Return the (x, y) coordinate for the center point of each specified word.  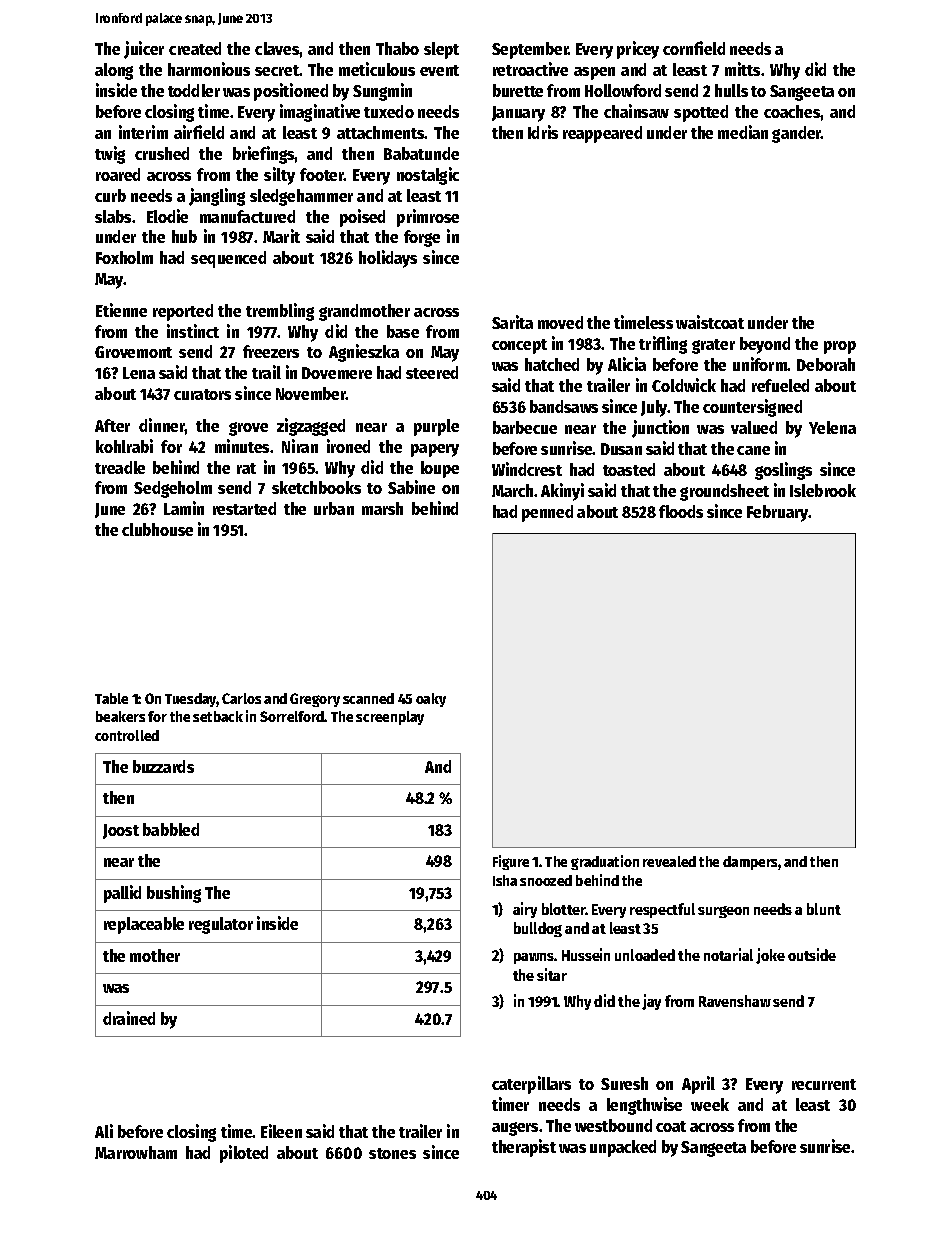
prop (840, 347)
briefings (264, 155)
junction (660, 429)
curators (202, 394)
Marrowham (136, 1152)
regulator (221, 925)
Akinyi (562, 492)
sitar (552, 974)
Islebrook (823, 490)
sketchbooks (316, 487)
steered (432, 372)
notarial (728, 954)
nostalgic (428, 176)
